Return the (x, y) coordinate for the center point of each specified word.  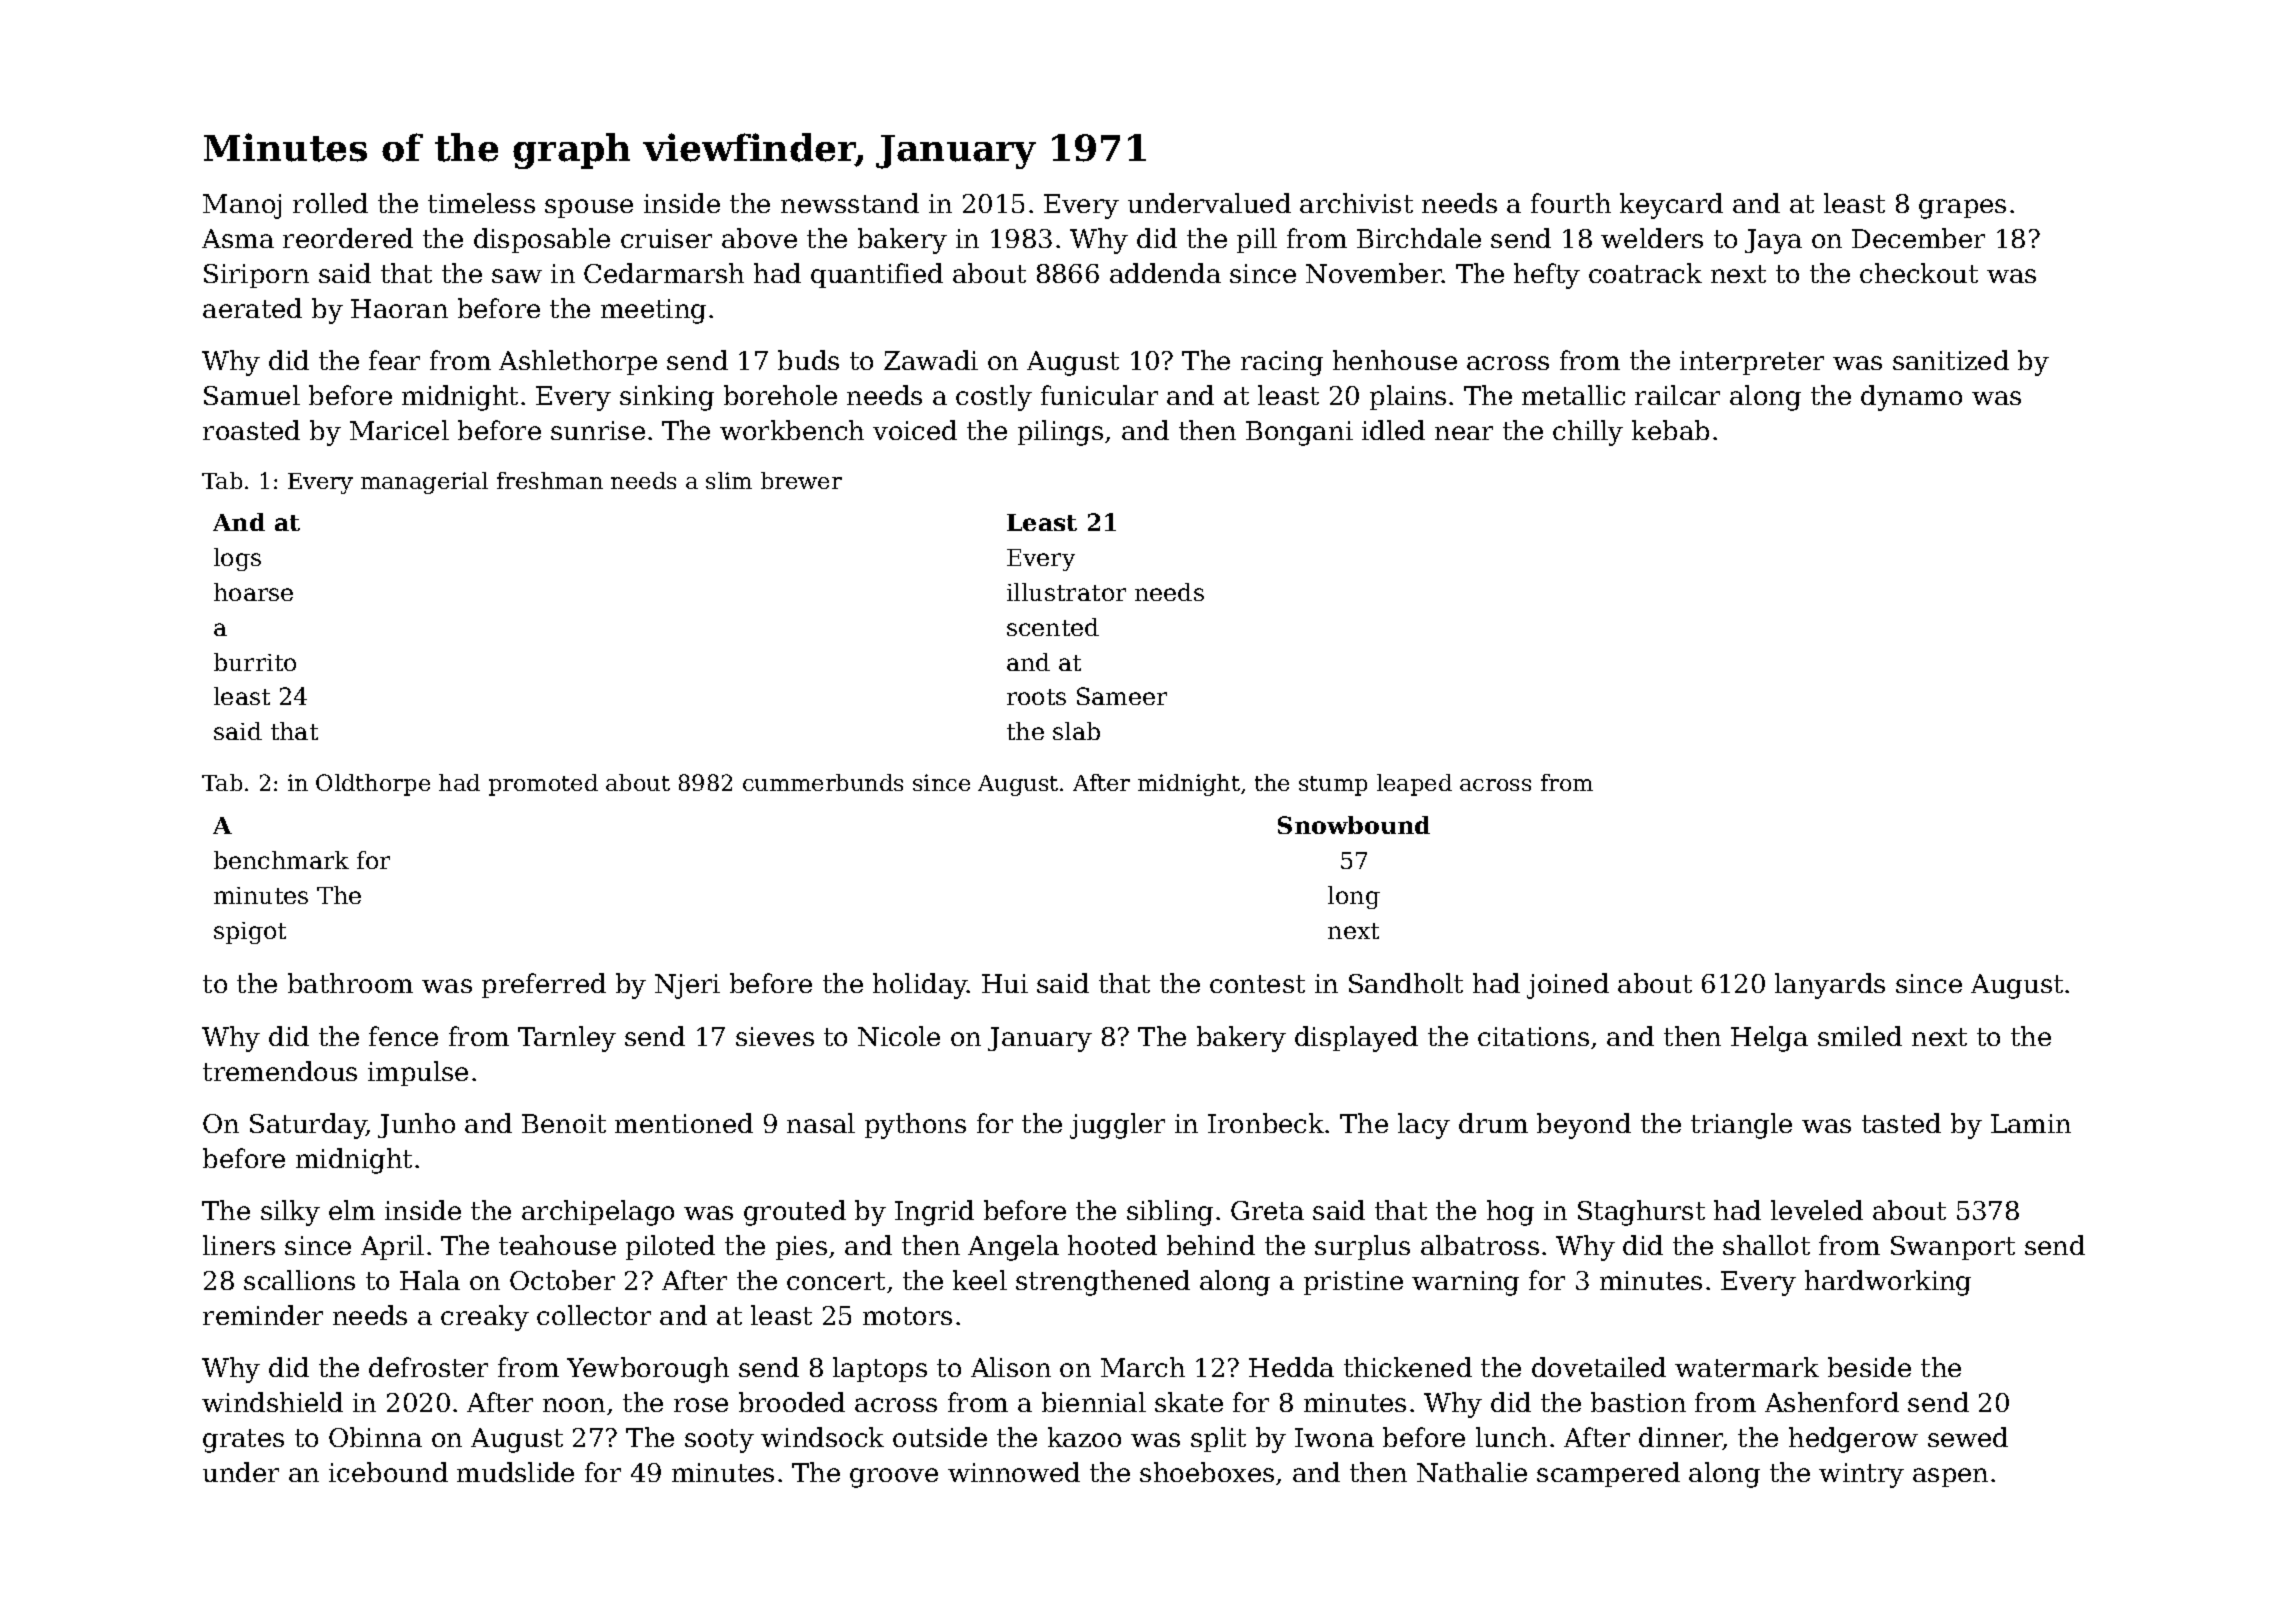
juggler (1117, 1126)
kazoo (1084, 1437)
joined (1568, 986)
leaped (1414, 785)
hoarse (253, 592)
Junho (416, 1125)
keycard (1671, 206)
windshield (272, 1402)
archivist (1356, 203)
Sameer (1122, 696)
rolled (330, 203)
